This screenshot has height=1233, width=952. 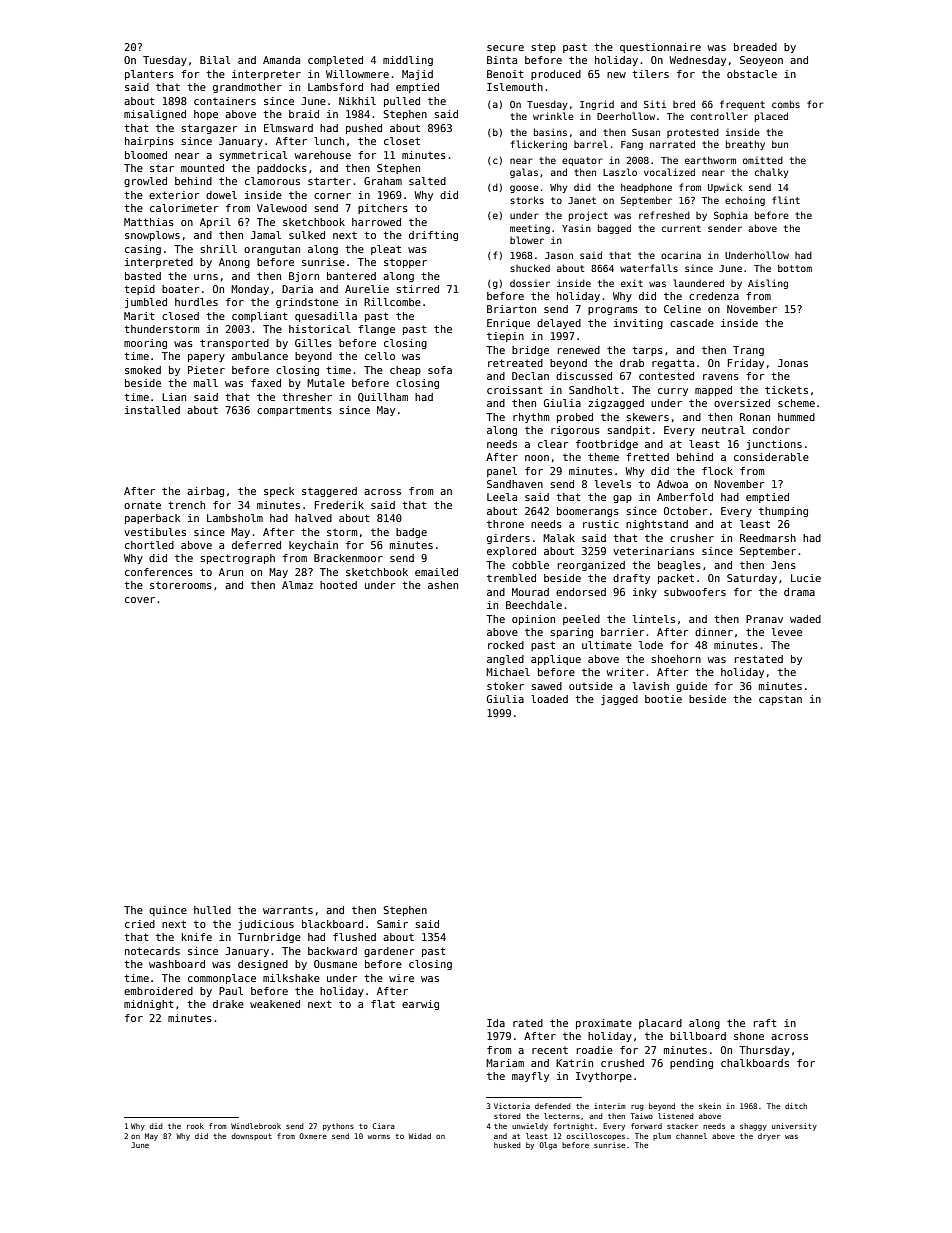 I want to click on braid, so click(x=304, y=114).
